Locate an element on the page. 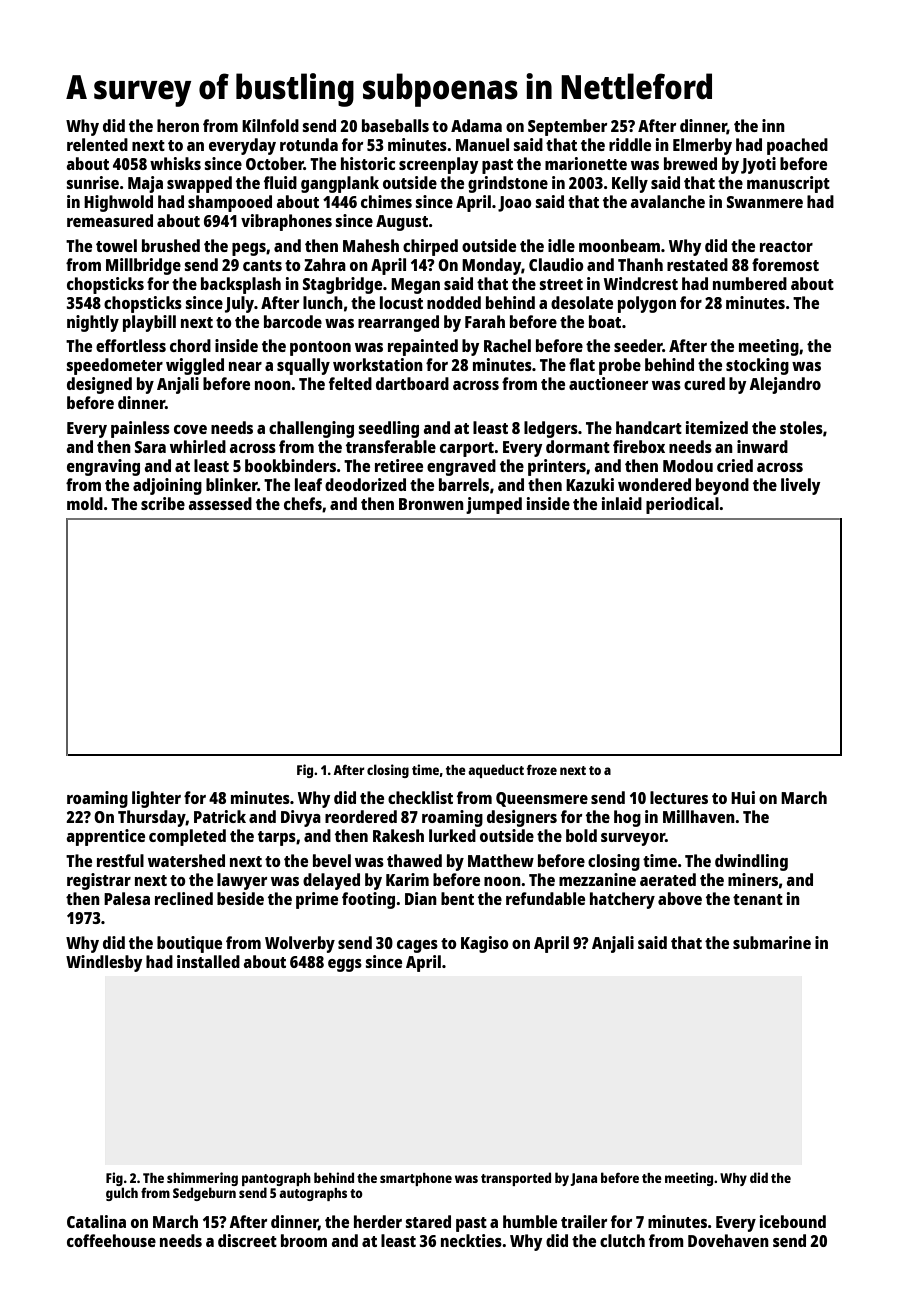 The height and width of the image is (1316, 908). Kagiso is located at coordinates (485, 944).
